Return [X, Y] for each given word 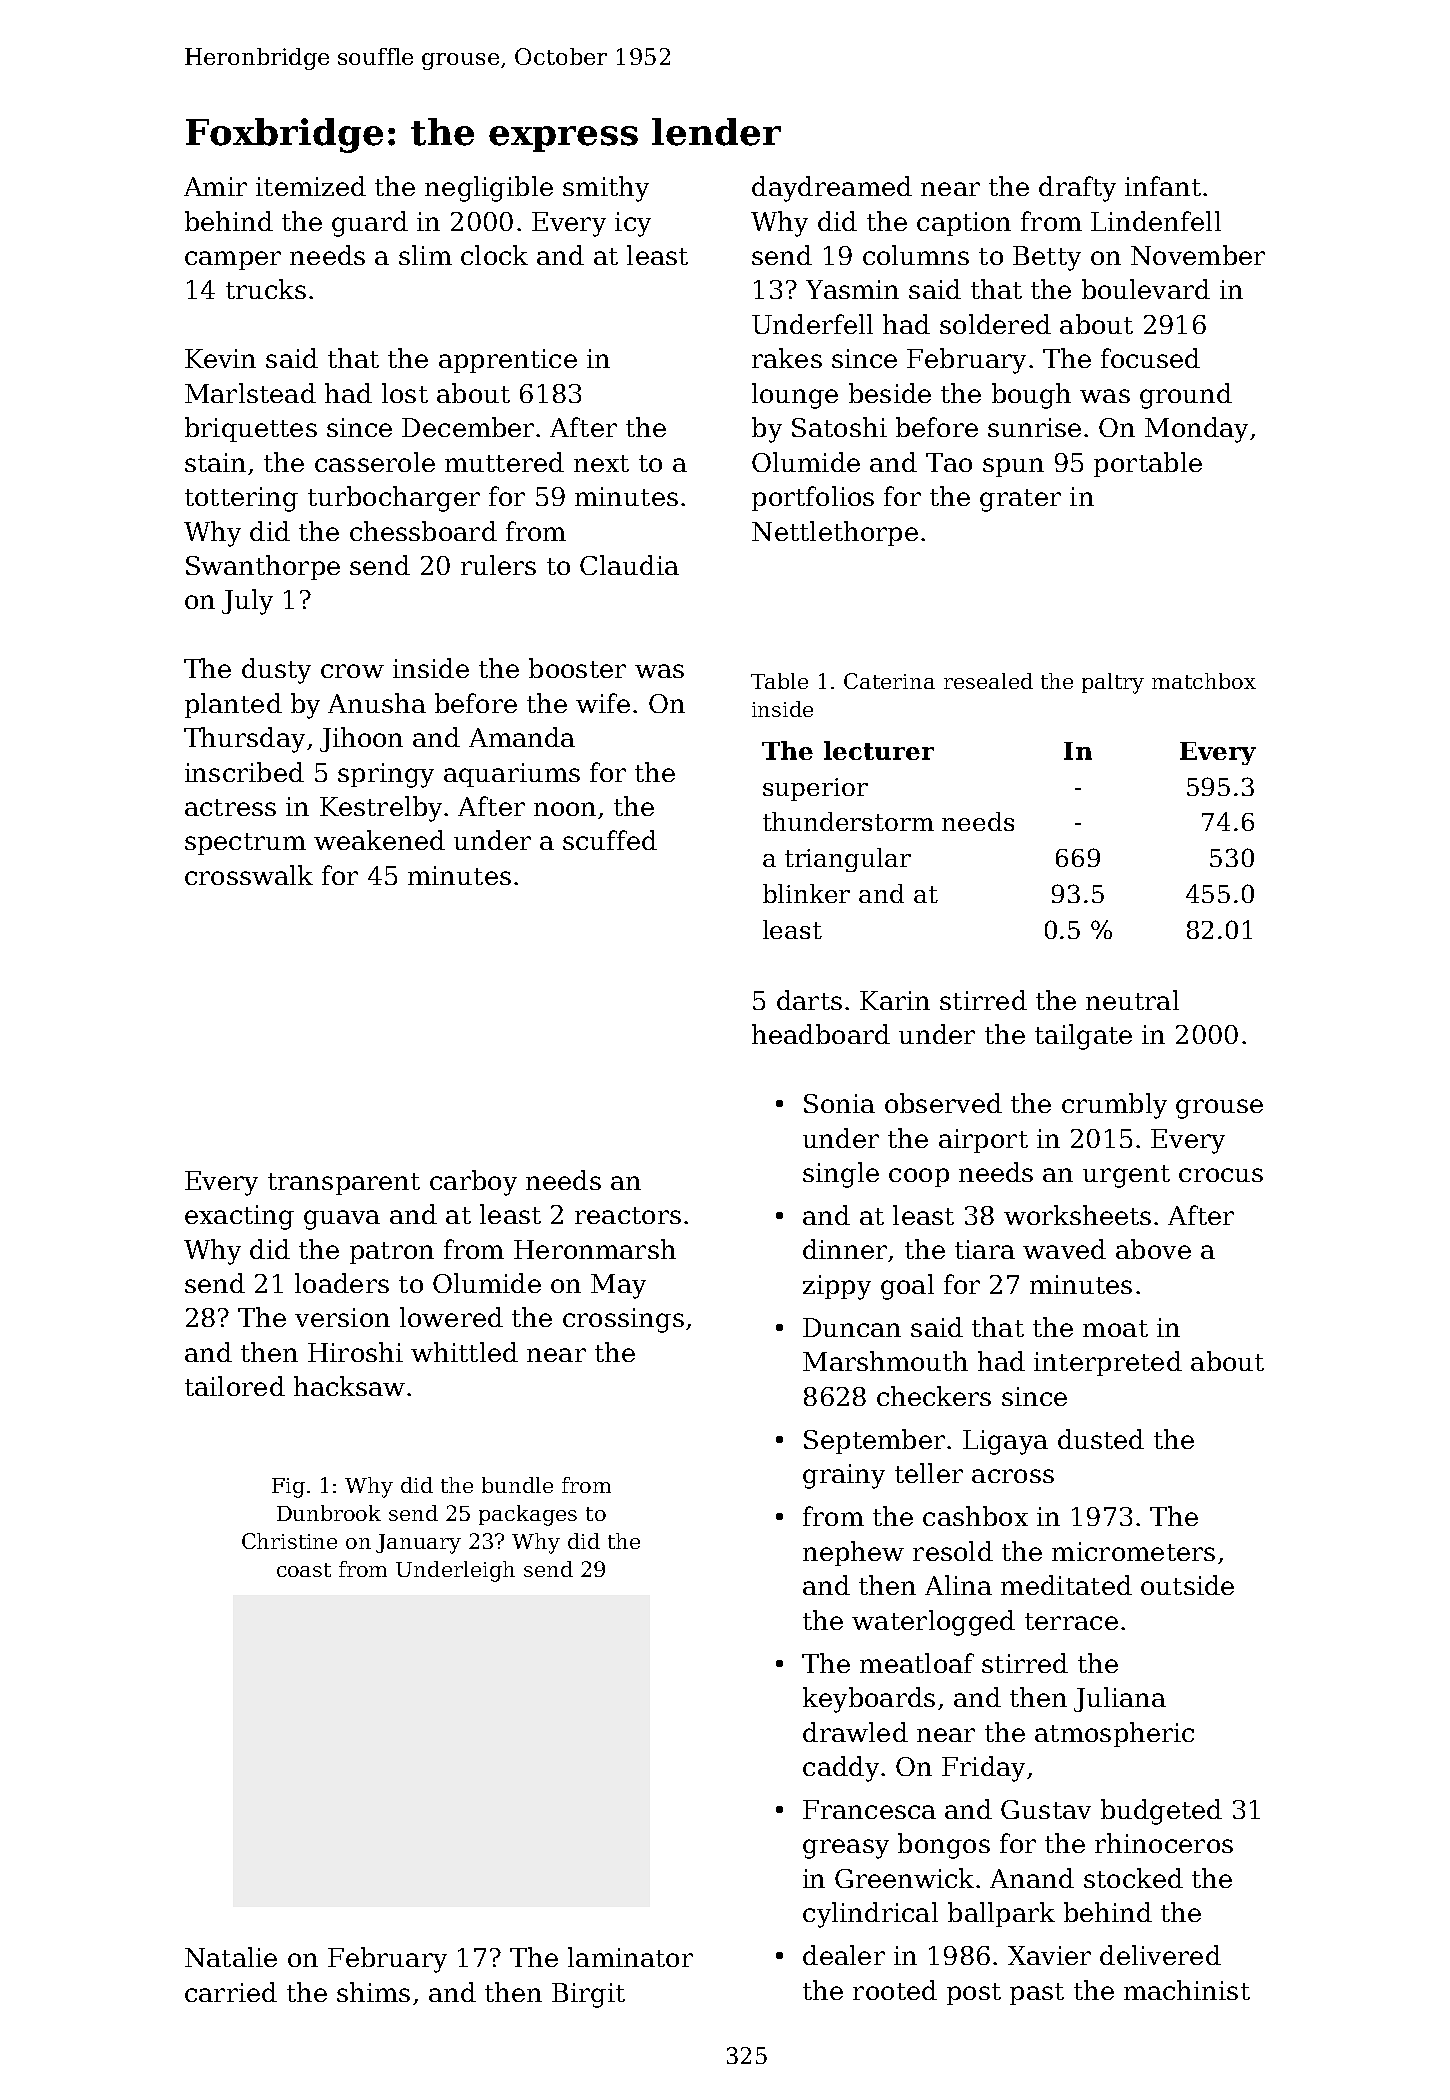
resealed [988, 681]
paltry [1113, 683]
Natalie [231, 1957]
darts [809, 1000]
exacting [239, 1217]
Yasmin [852, 289]
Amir [215, 186]
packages [528, 1515]
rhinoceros [1164, 1843]
